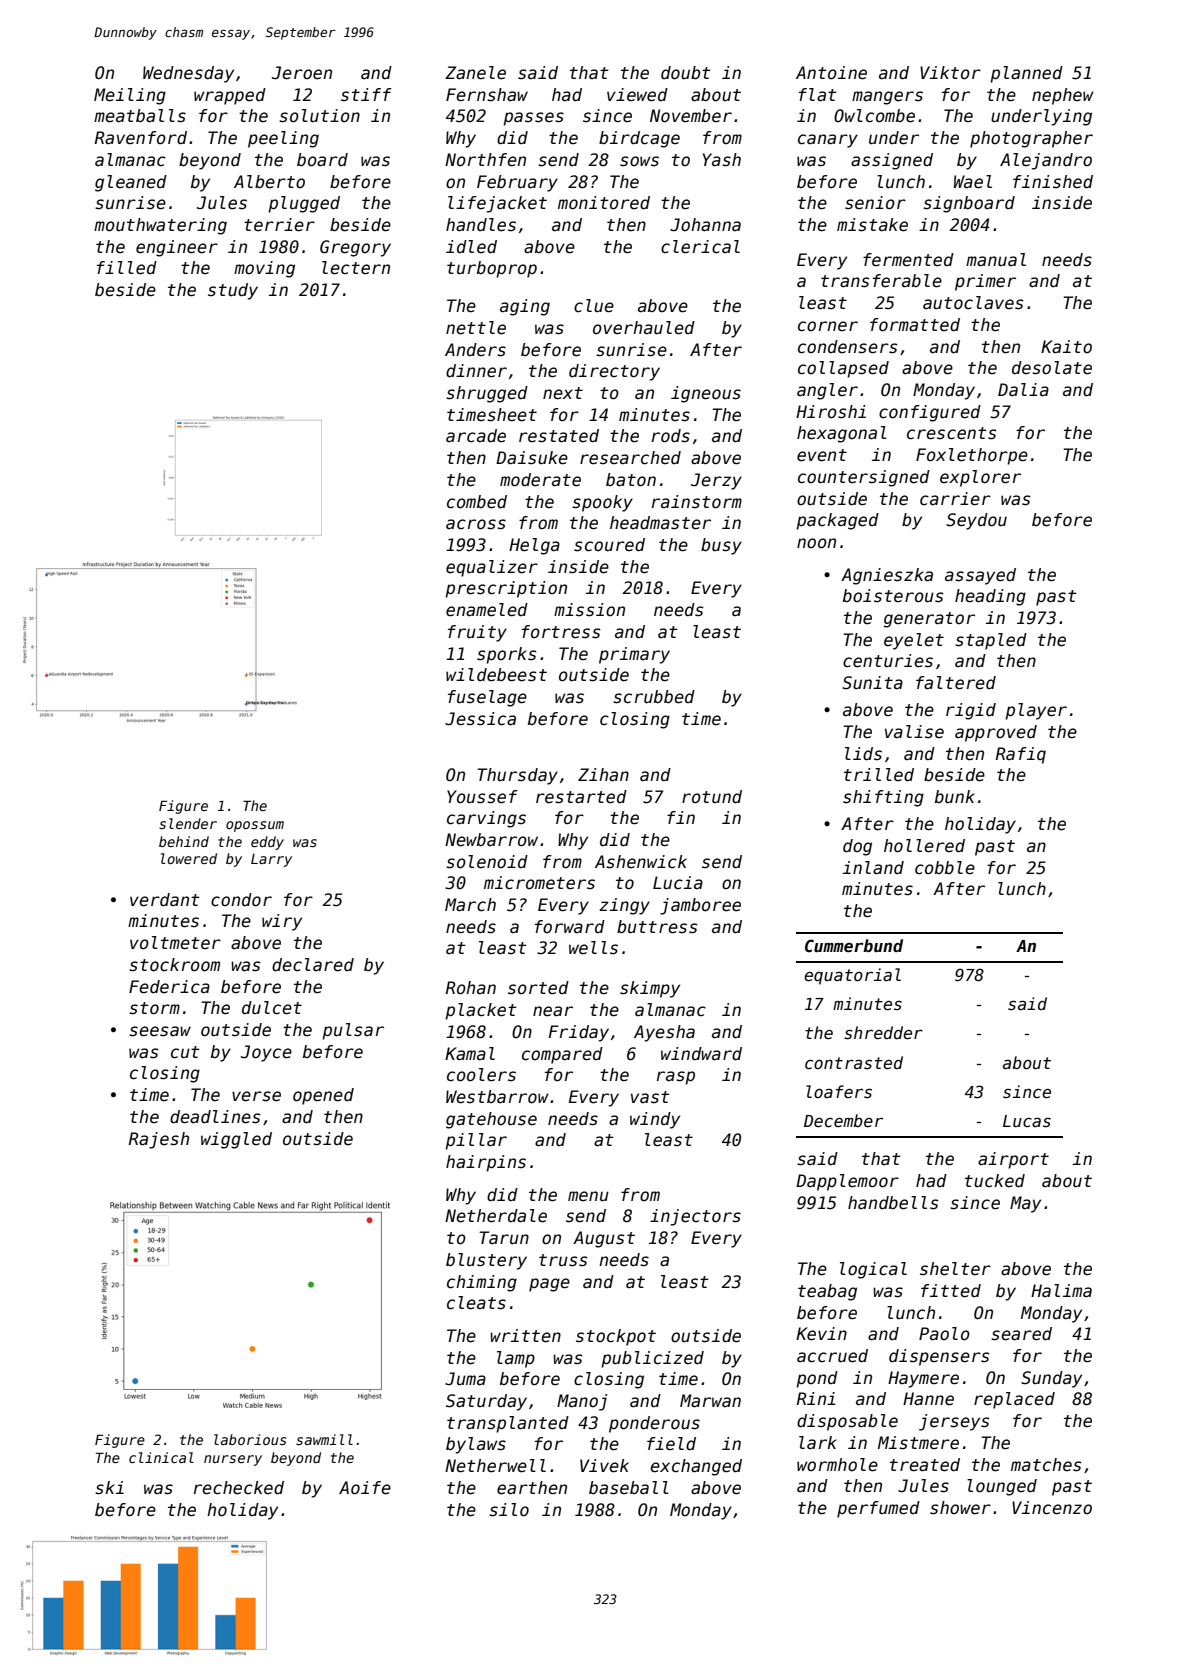  What do you see at coordinates (304, 204) in the screenshot?
I see `plugged` at bounding box center [304, 204].
